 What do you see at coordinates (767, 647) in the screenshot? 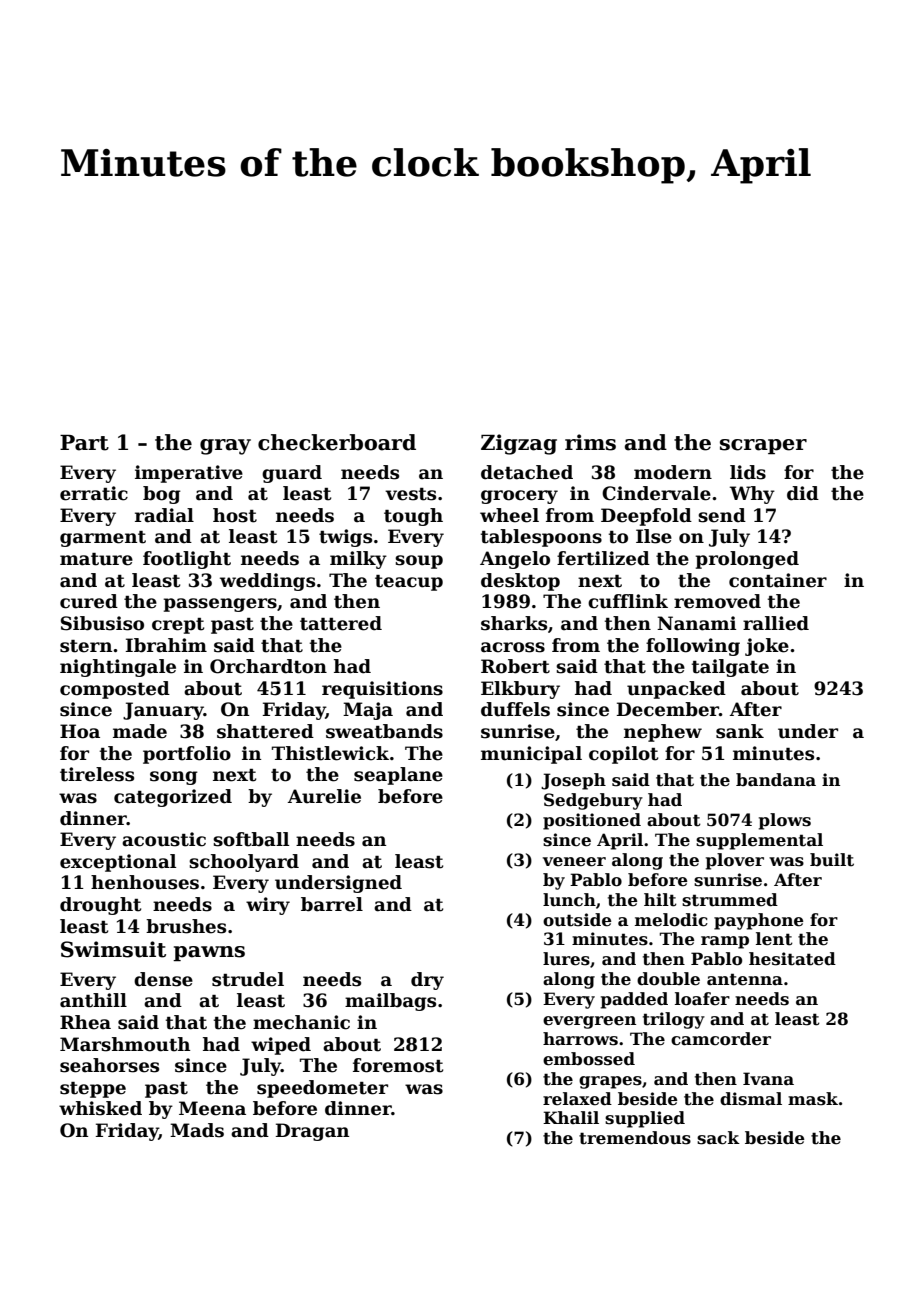
I see `joke` at bounding box center [767, 647].
